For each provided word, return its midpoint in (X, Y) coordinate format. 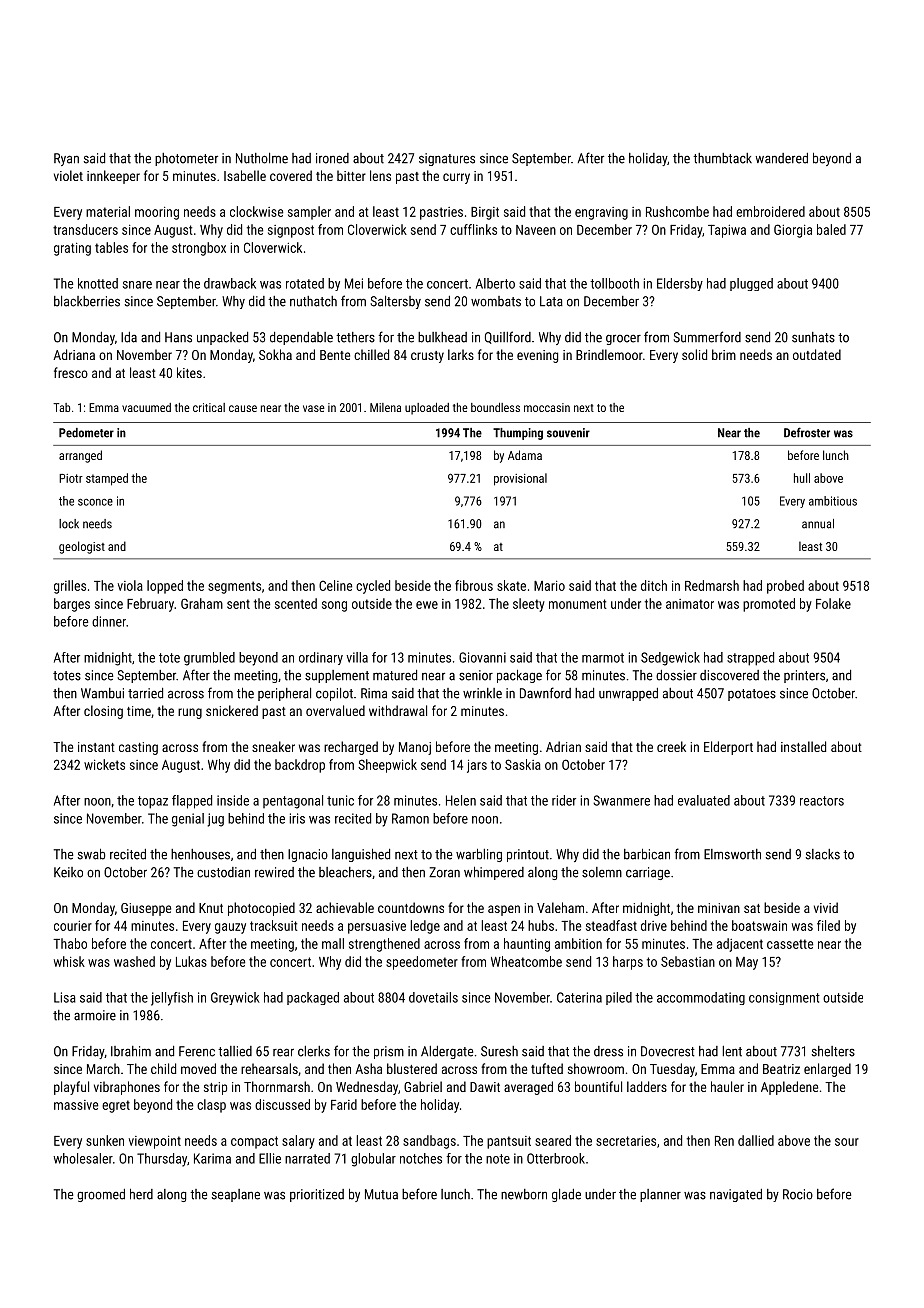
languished (361, 855)
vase (314, 408)
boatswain (759, 925)
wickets (104, 764)
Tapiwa (727, 231)
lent (732, 1051)
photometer (186, 159)
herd (141, 1194)
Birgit (485, 213)
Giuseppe (146, 909)
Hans (178, 337)
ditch (654, 585)
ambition (578, 943)
